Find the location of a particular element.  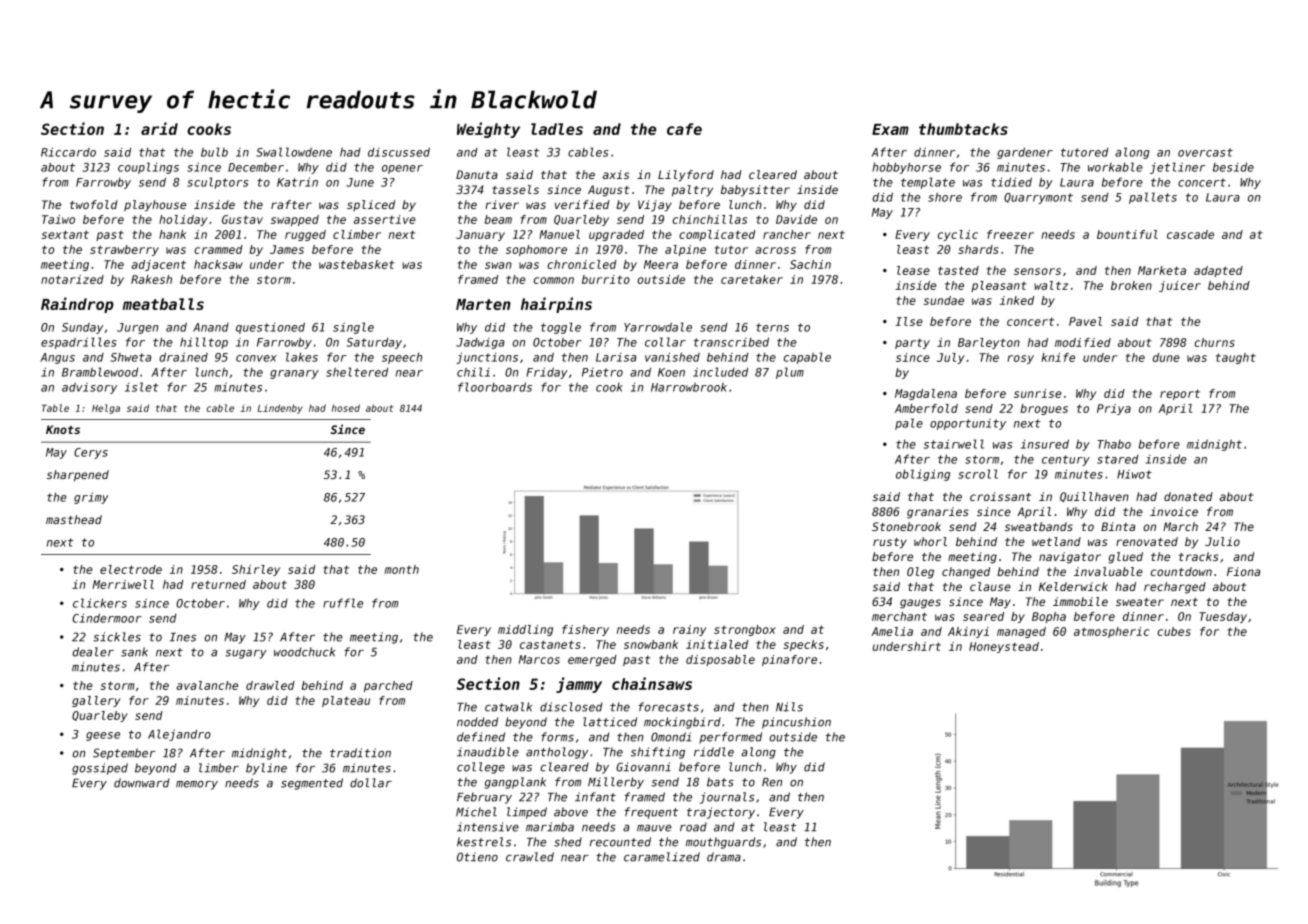

Julio is located at coordinates (1222, 541).
